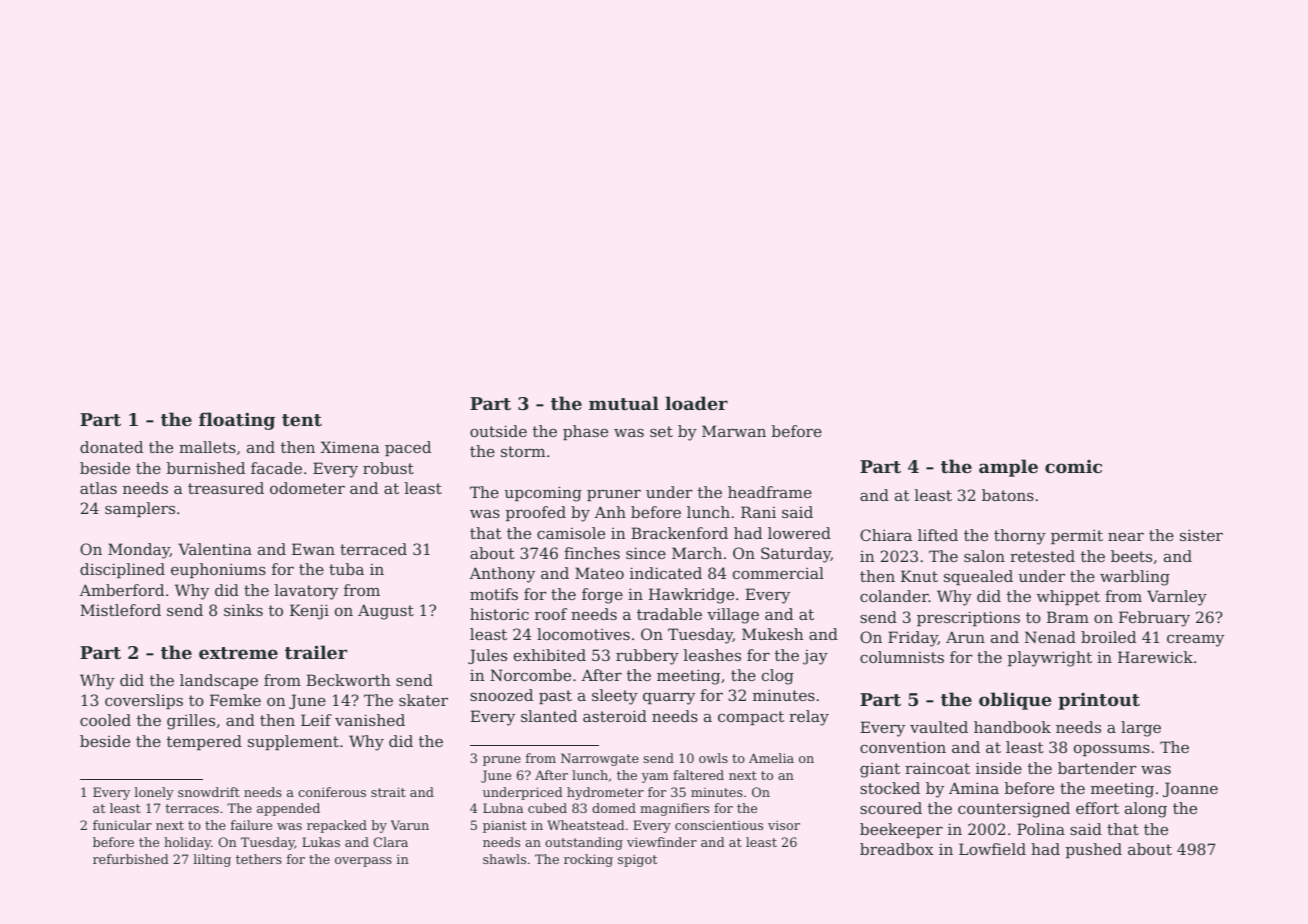 Image resolution: width=1308 pixels, height=924 pixels. Describe the element at coordinates (350, 447) in the page. I see `Ximena` at that location.
